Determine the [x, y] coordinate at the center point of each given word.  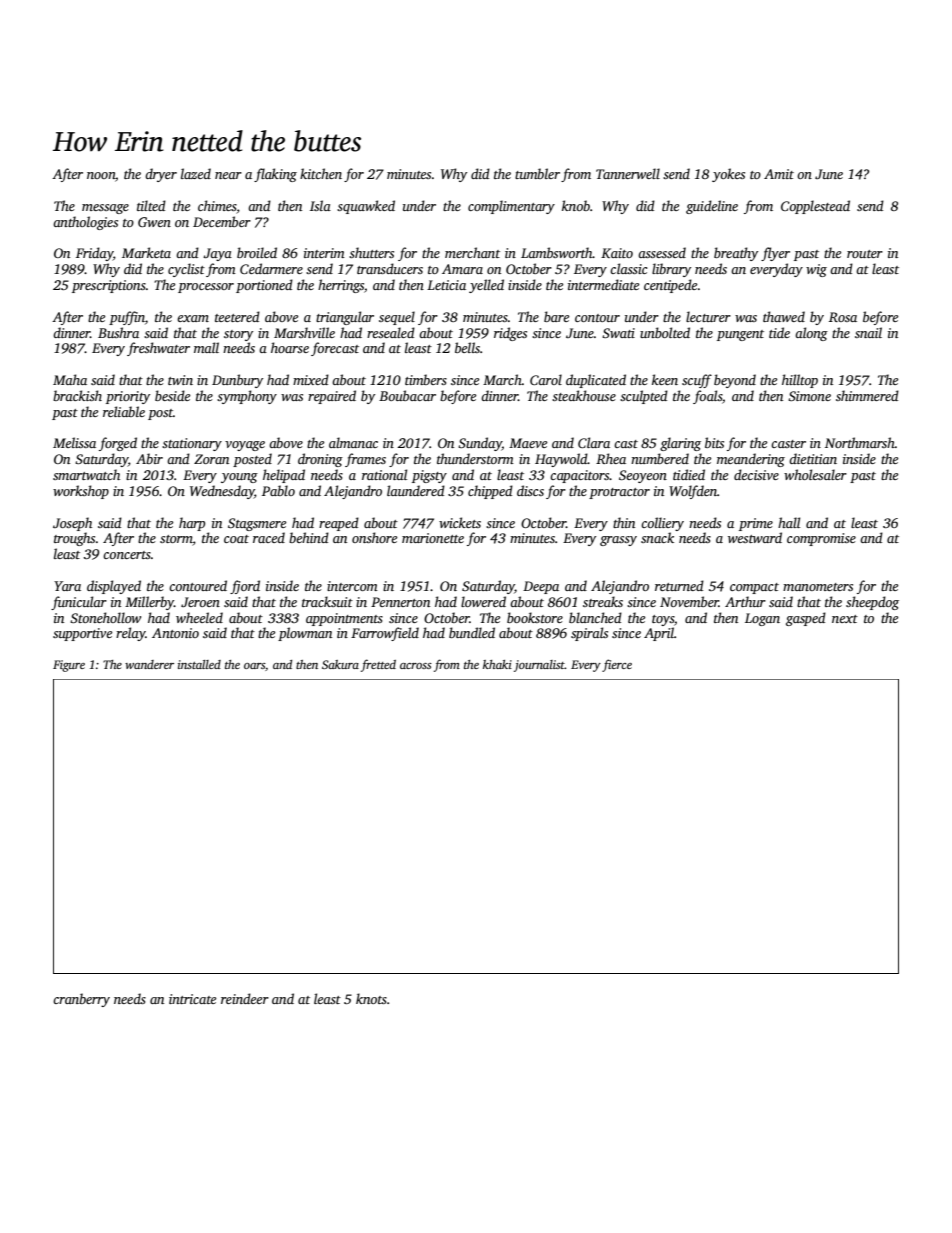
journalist [539, 666]
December [222, 221]
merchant [472, 252]
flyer [775, 254]
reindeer [245, 998]
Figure [69, 666]
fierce [617, 665]
